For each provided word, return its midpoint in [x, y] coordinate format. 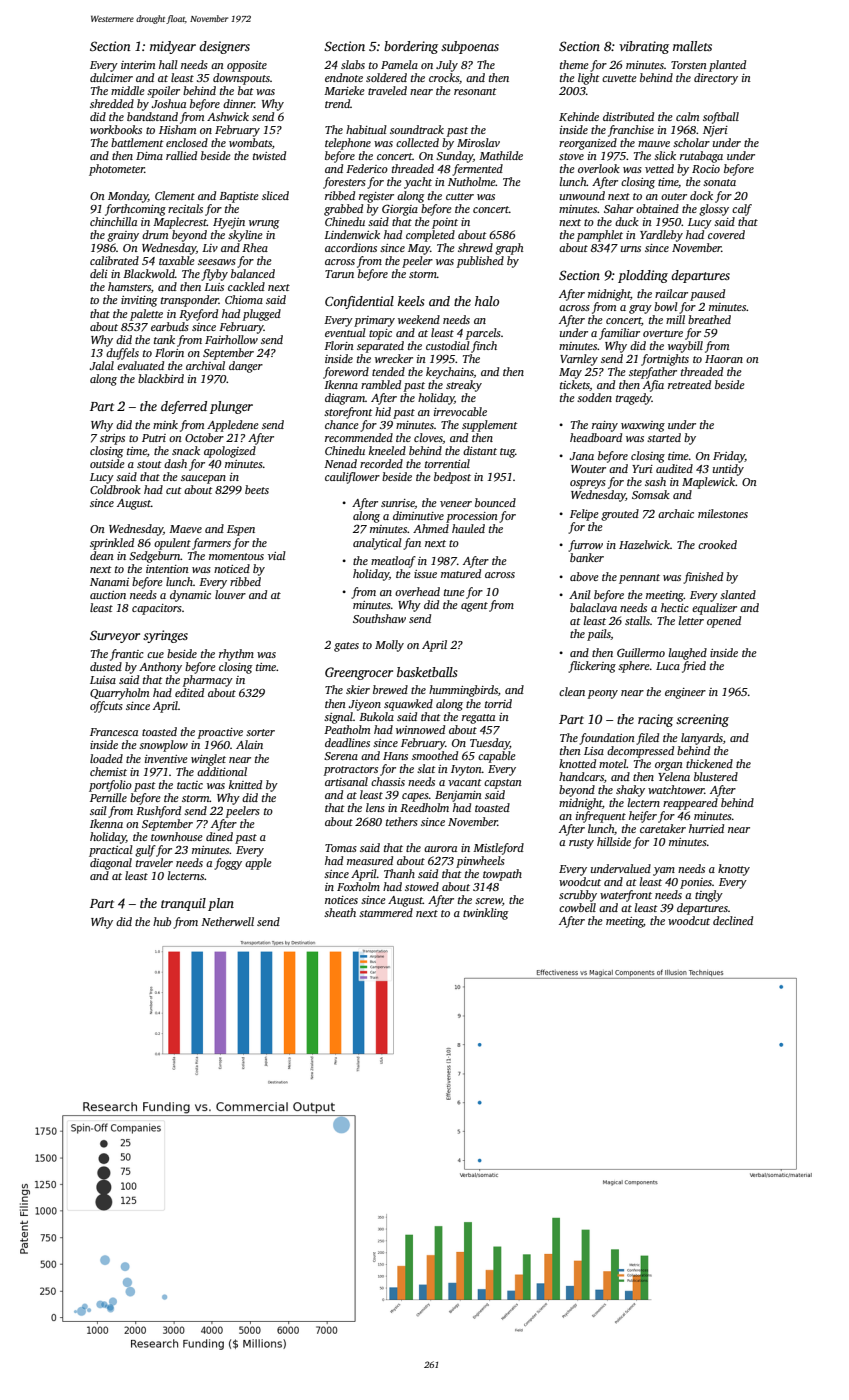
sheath [340, 912]
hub [162, 921]
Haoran [724, 359]
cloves [428, 438]
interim [138, 65]
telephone [348, 144]
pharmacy [208, 681]
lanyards [702, 739]
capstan [503, 784]
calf [742, 210]
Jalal [102, 365]
